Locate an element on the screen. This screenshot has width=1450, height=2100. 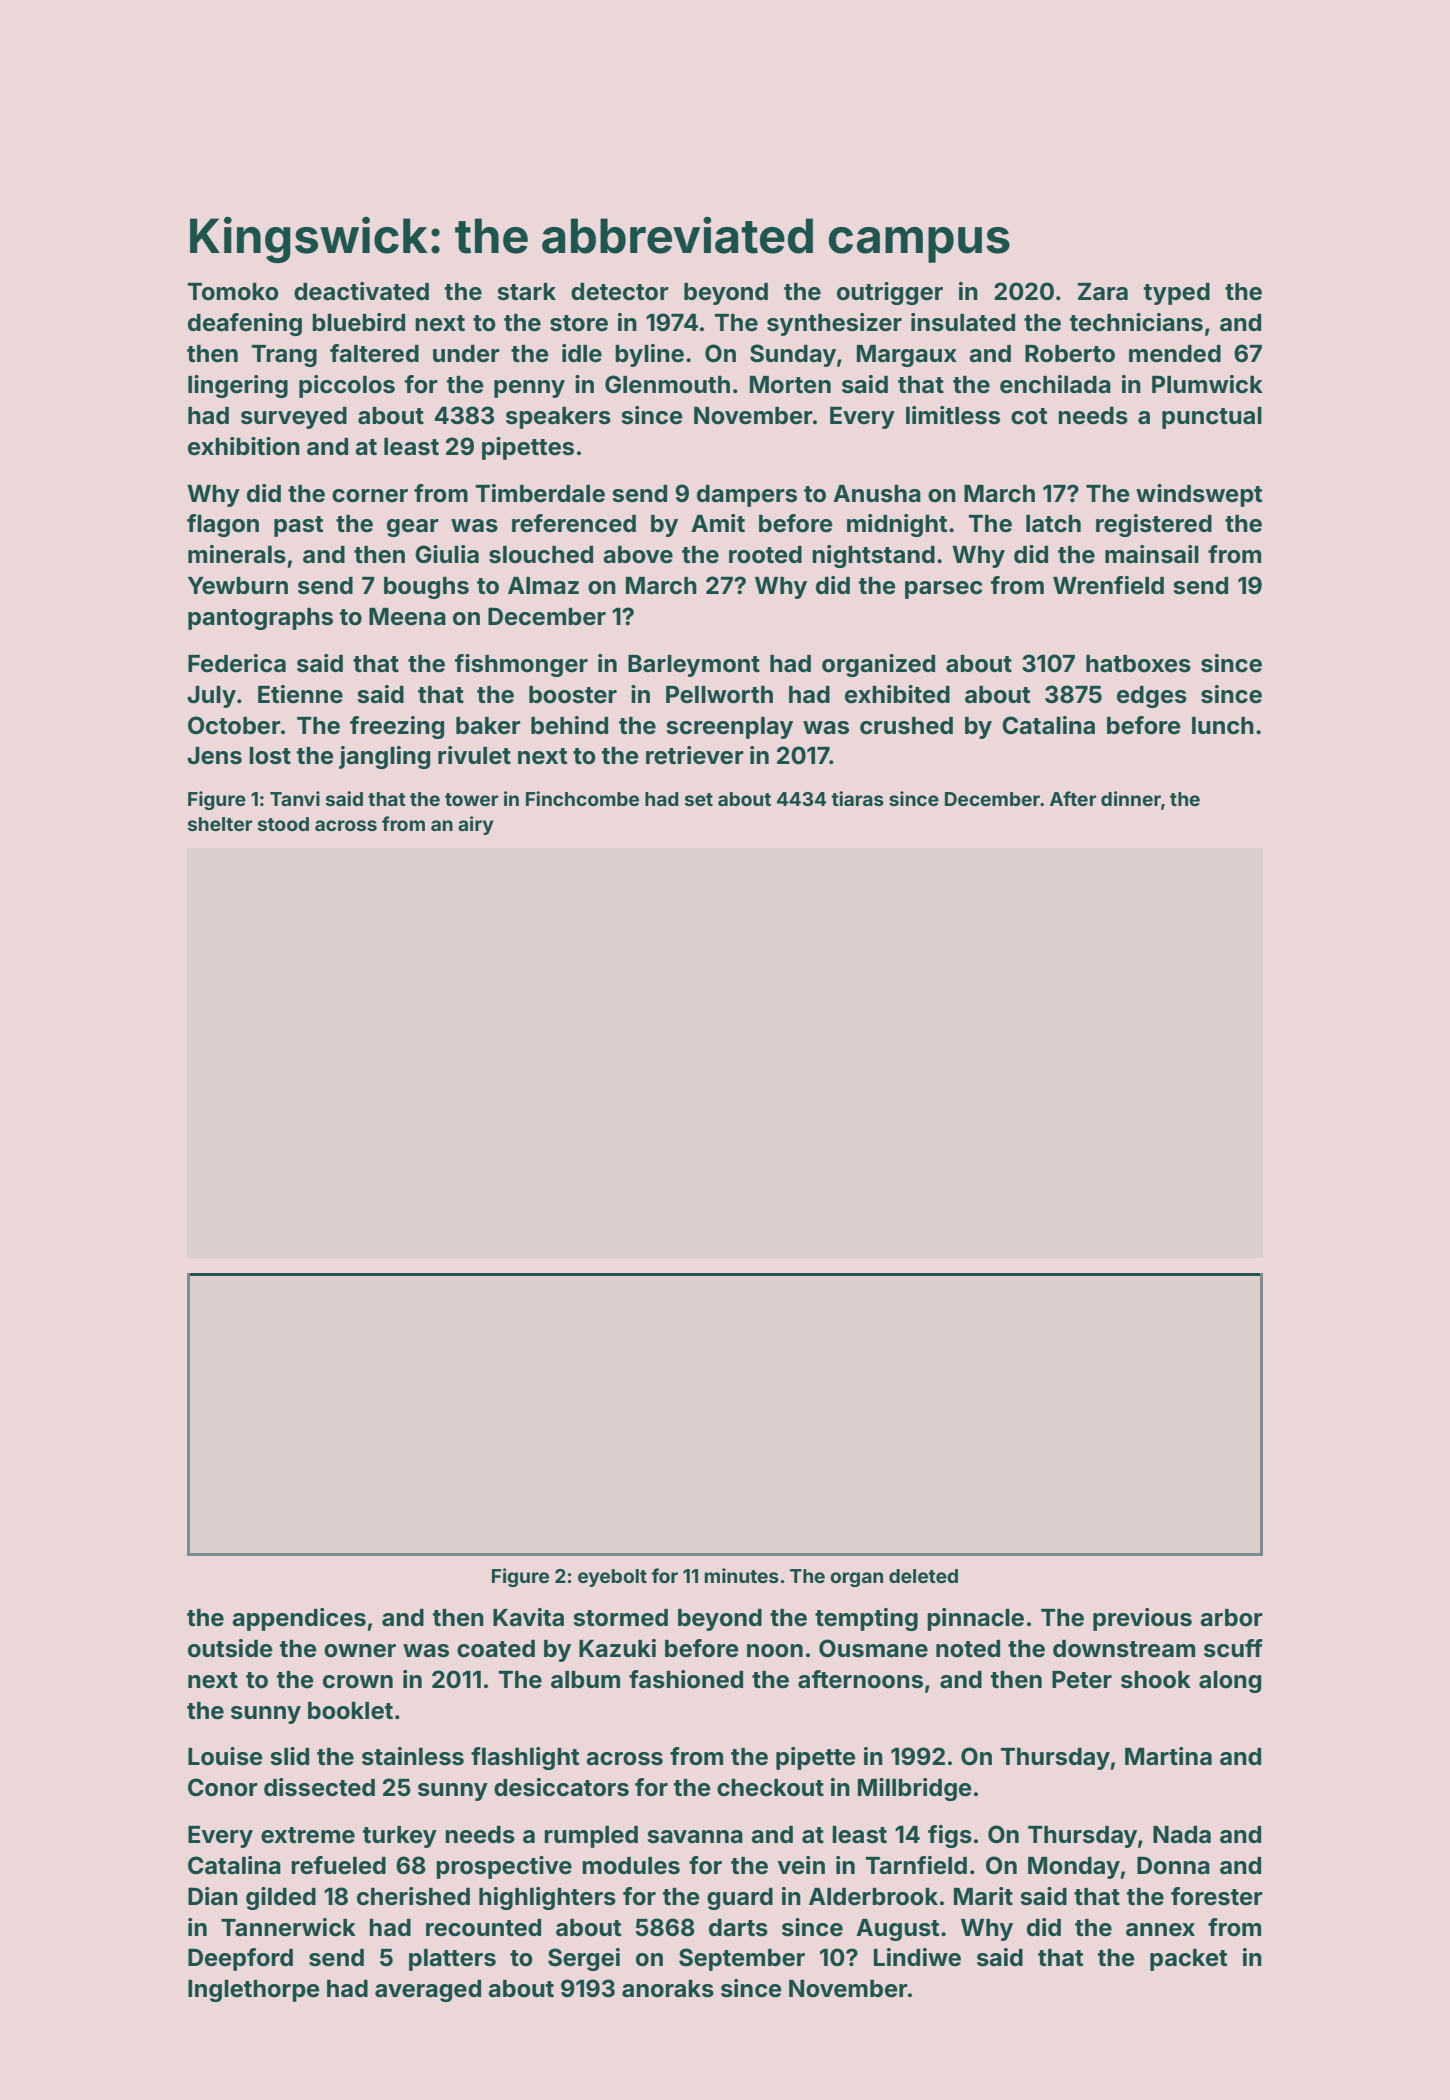
detector is located at coordinates (620, 292).
